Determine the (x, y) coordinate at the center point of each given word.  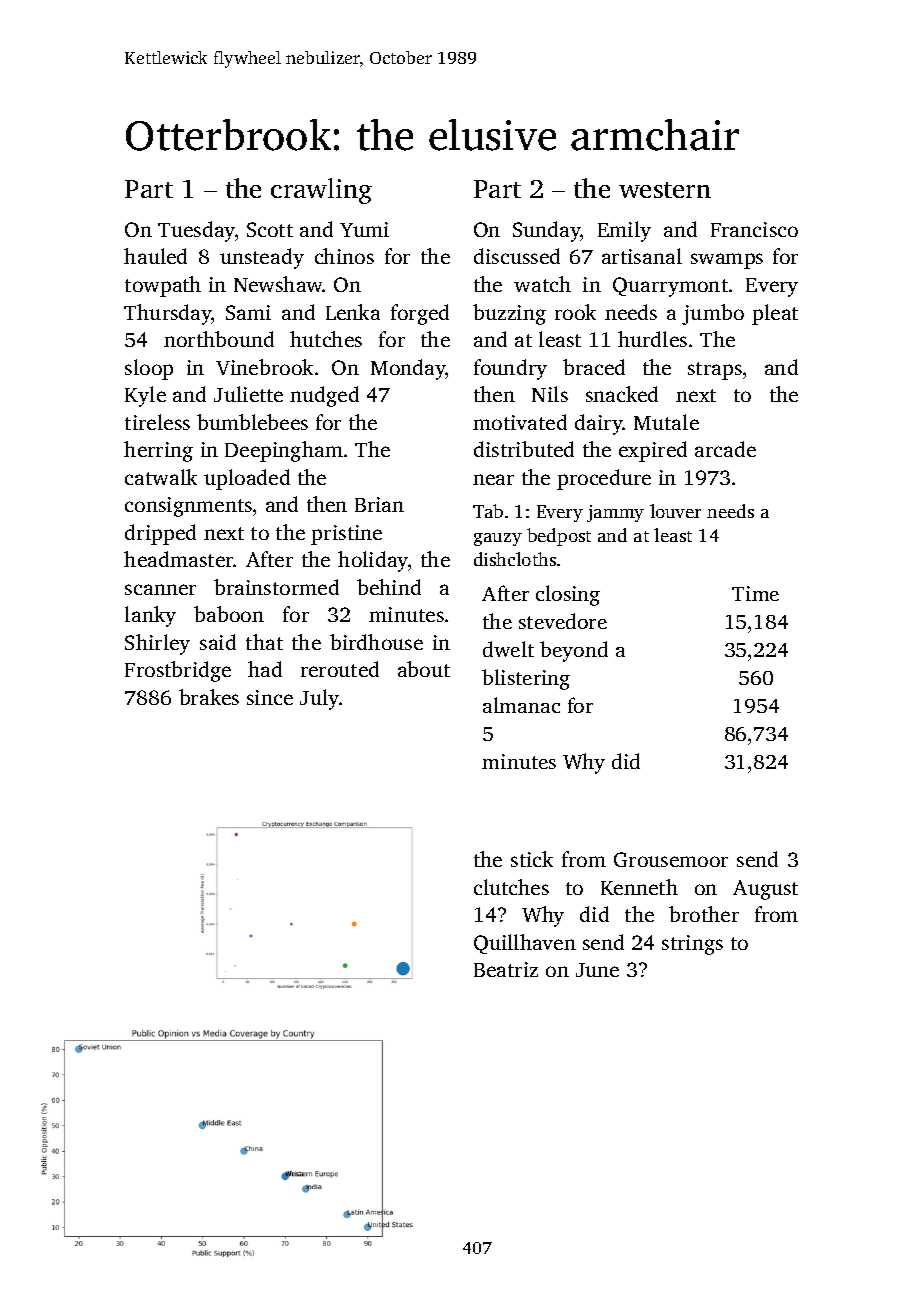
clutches (511, 887)
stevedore (563, 621)
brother (704, 914)
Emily (624, 231)
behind (389, 587)
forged (420, 314)
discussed (517, 256)
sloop (149, 369)
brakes (209, 697)
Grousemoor (671, 859)
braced (594, 367)
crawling (321, 191)
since (270, 697)
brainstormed (276, 587)
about (424, 669)
